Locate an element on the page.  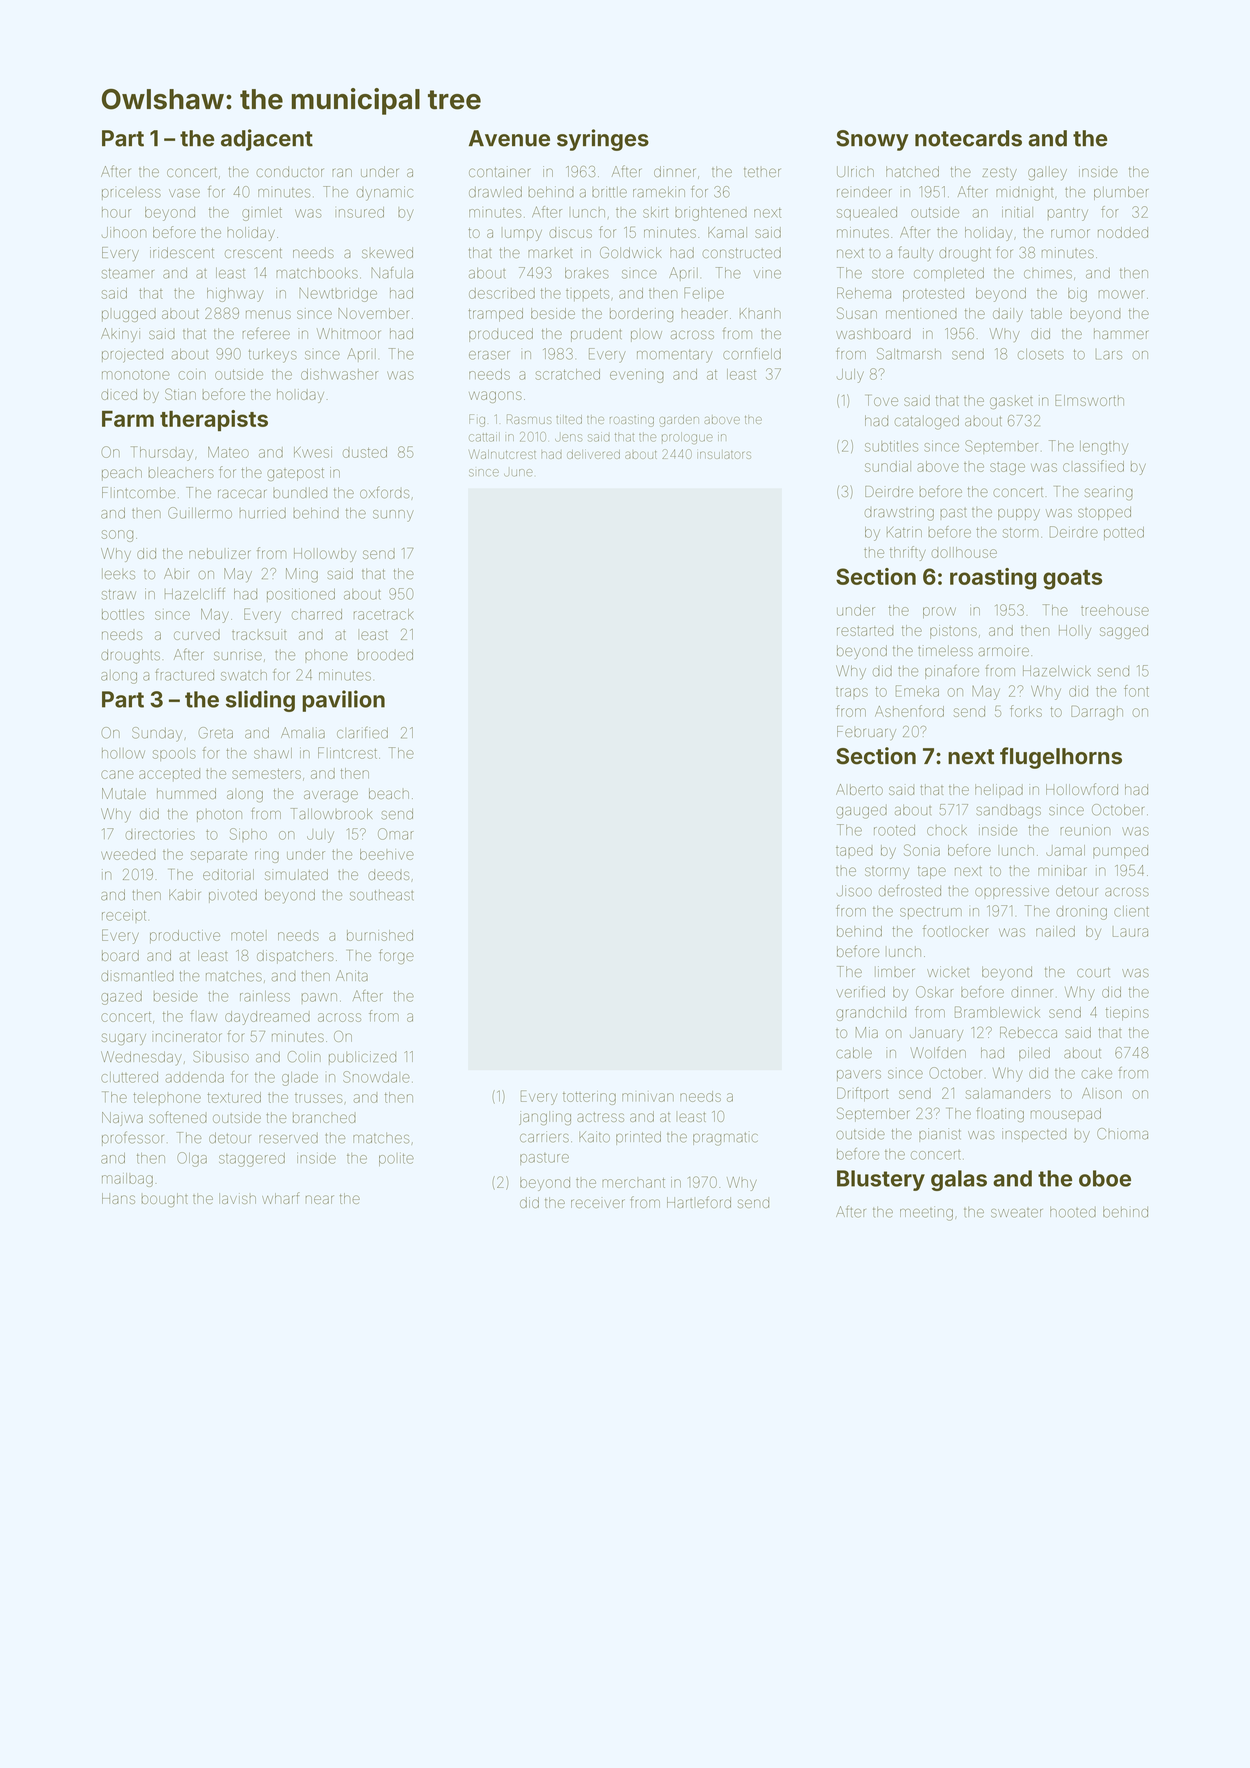
plumber is located at coordinates (1121, 193).
